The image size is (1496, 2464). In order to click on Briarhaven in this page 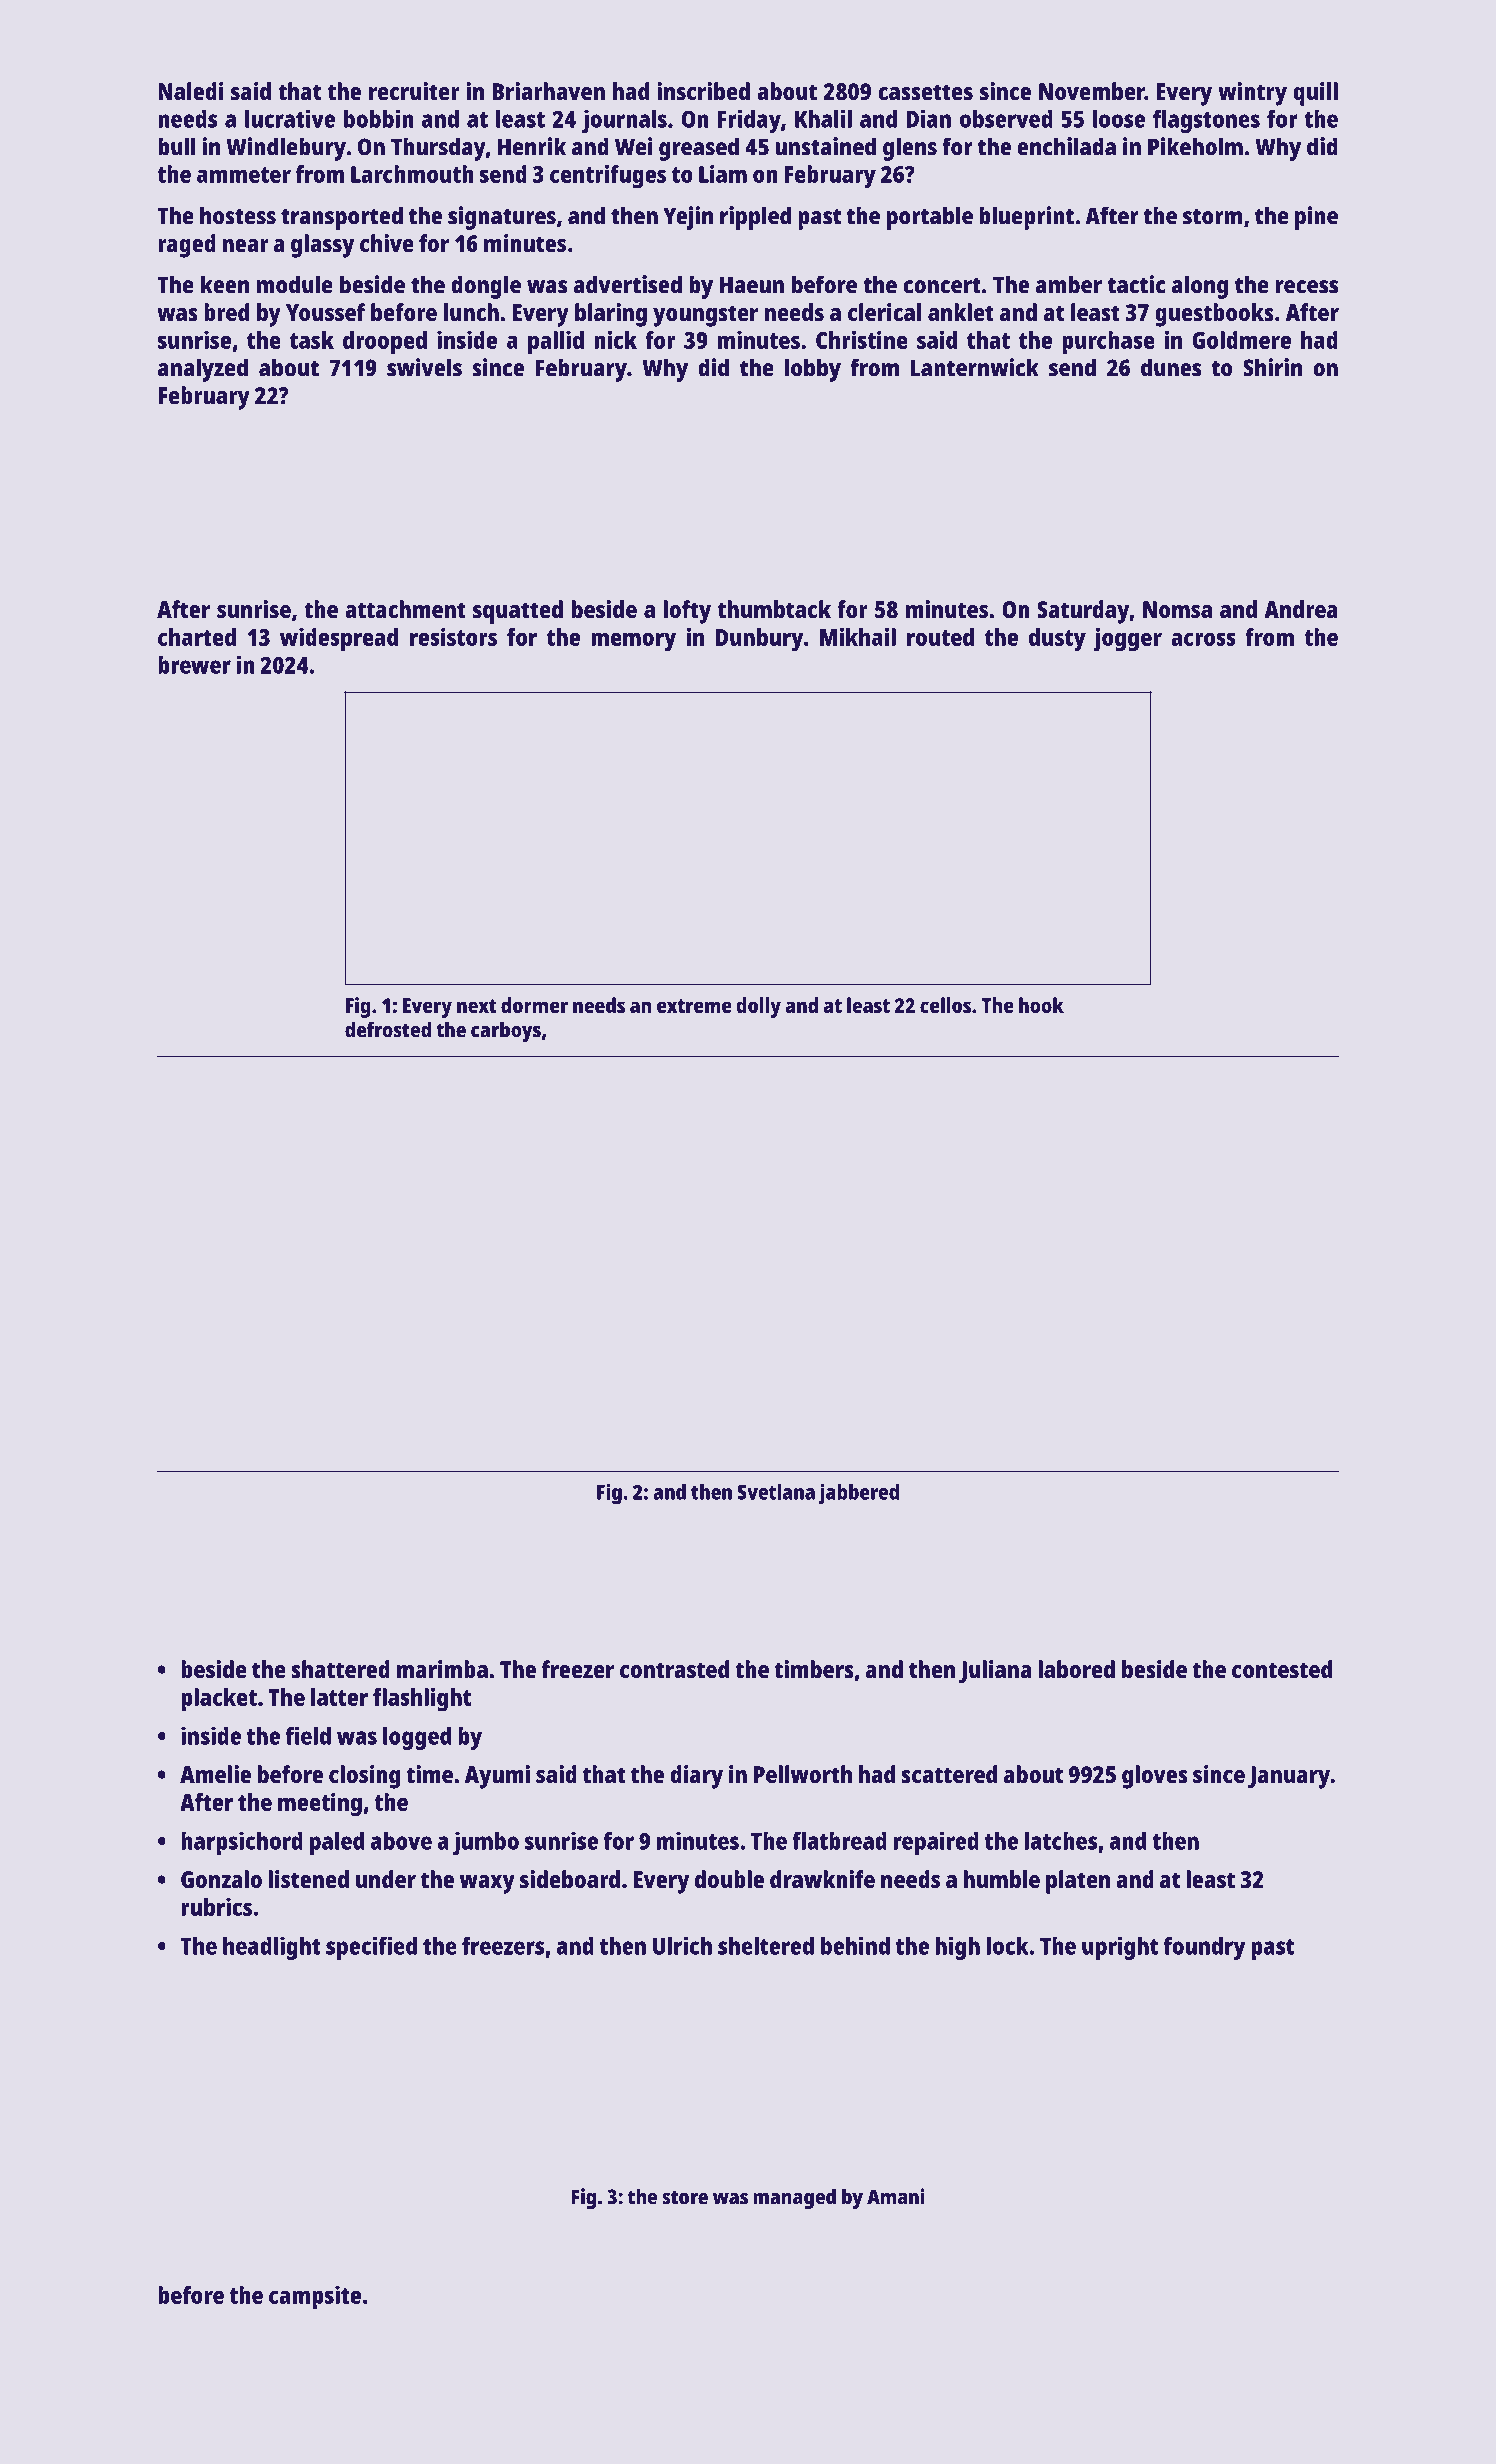, I will do `click(548, 91)`.
